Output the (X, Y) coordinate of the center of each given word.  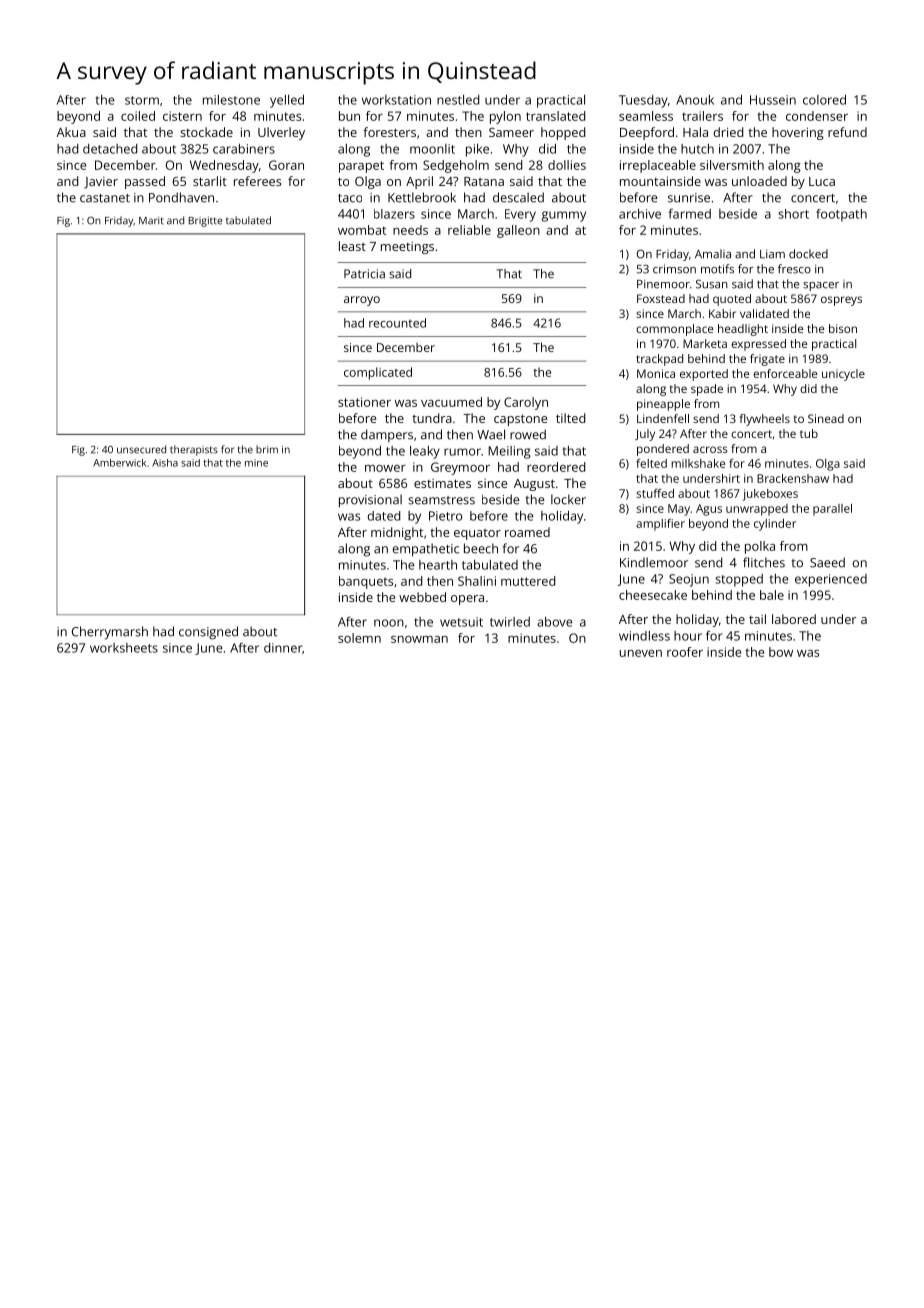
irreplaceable (658, 166)
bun (349, 116)
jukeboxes (770, 495)
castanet (105, 198)
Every (520, 215)
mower (385, 468)
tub (809, 433)
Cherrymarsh (110, 633)
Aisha (165, 463)
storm (142, 100)
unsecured (141, 449)
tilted (570, 418)
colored (824, 100)
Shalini (477, 581)
